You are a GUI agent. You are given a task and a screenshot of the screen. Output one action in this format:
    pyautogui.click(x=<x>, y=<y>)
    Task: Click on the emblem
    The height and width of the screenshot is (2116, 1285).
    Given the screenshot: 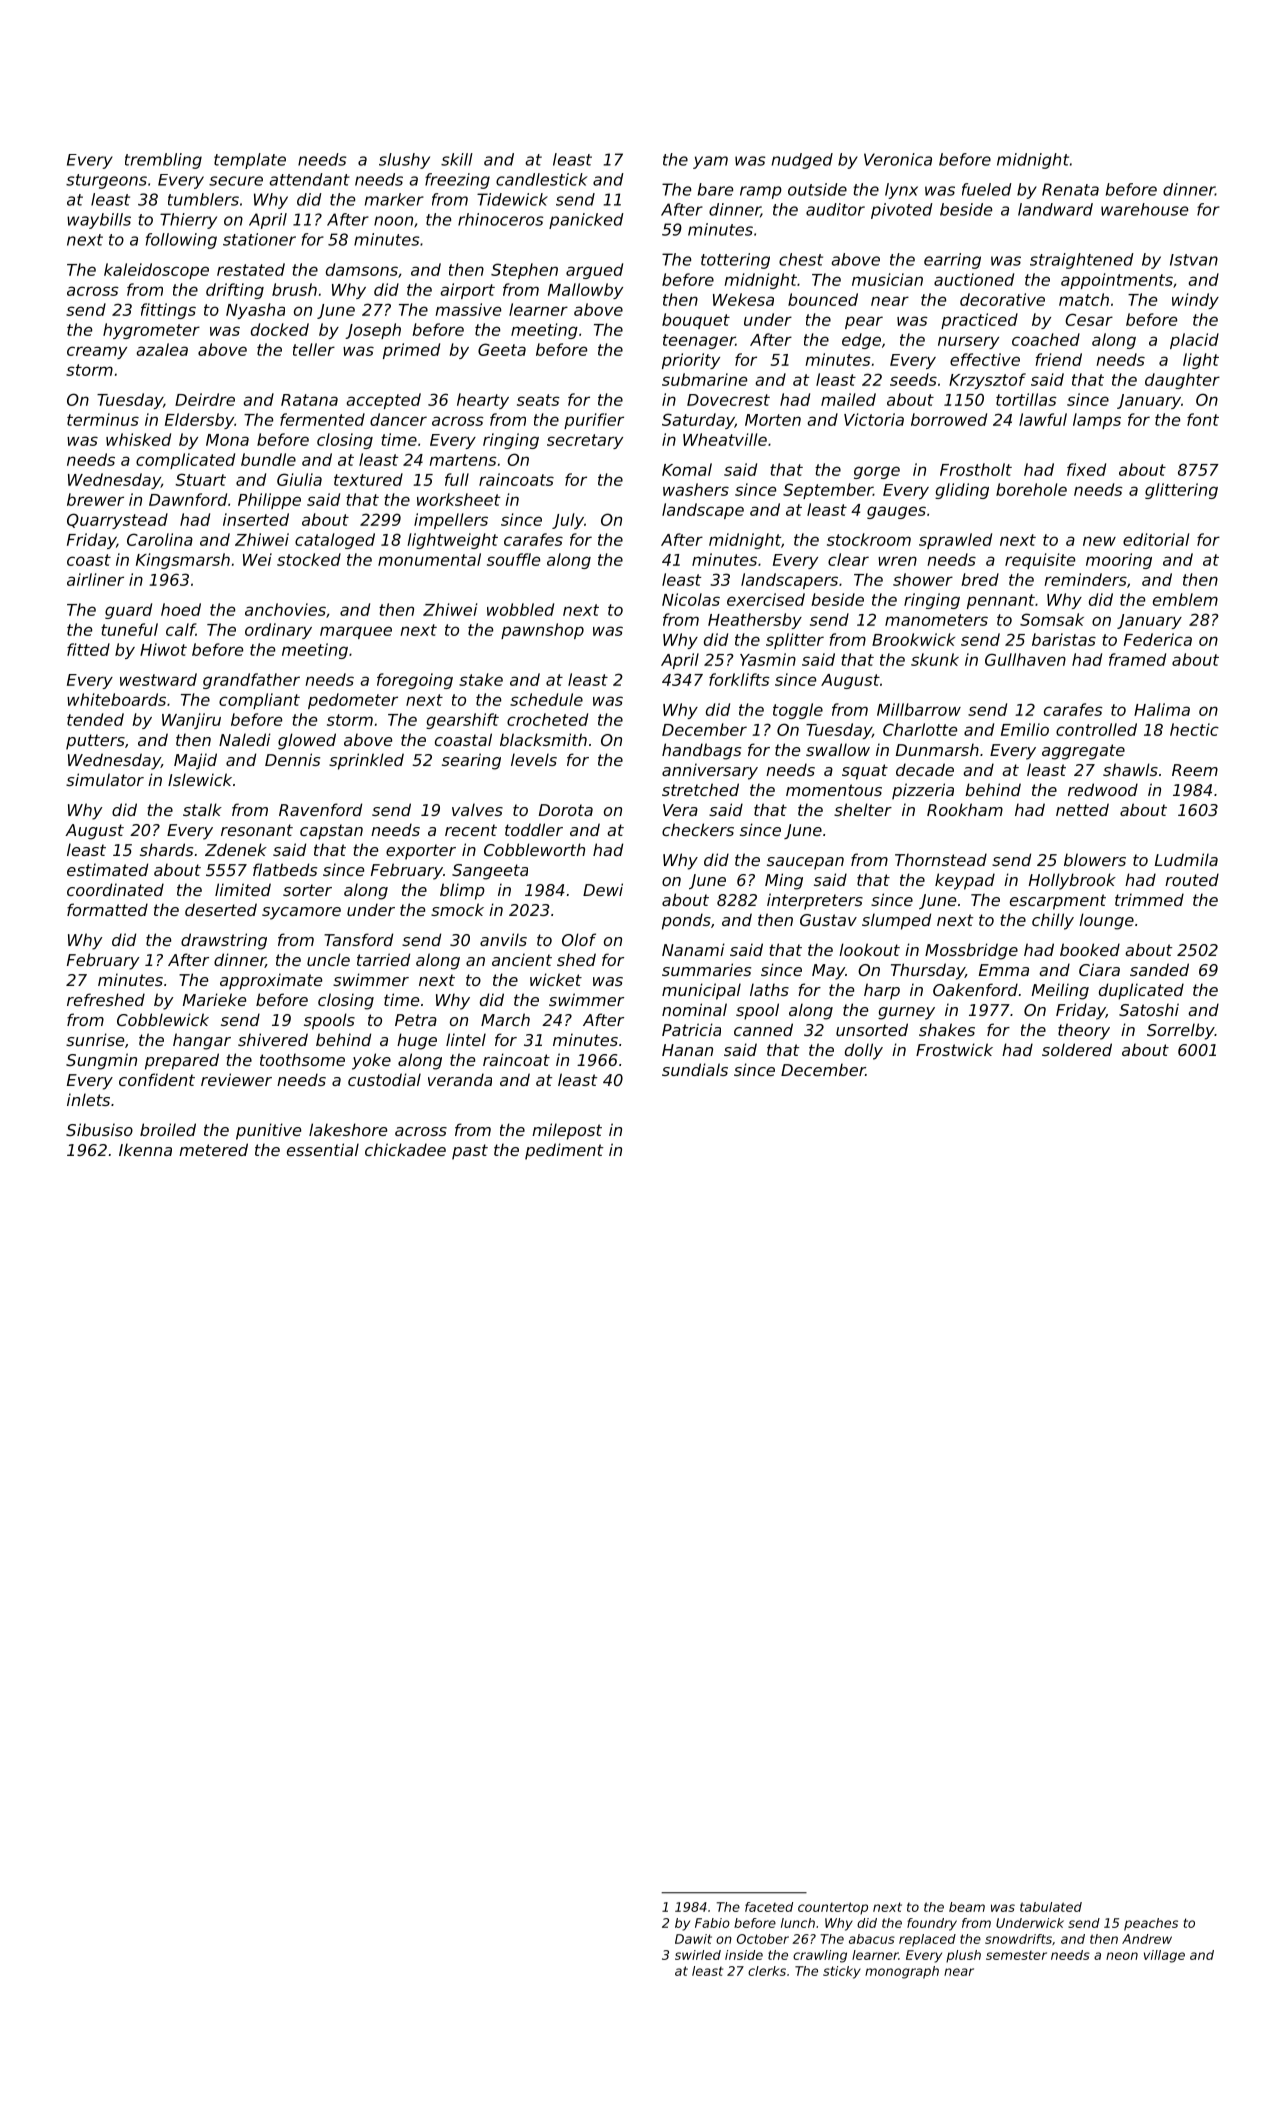 What is the action you would take?
    pyautogui.click(x=1185, y=599)
